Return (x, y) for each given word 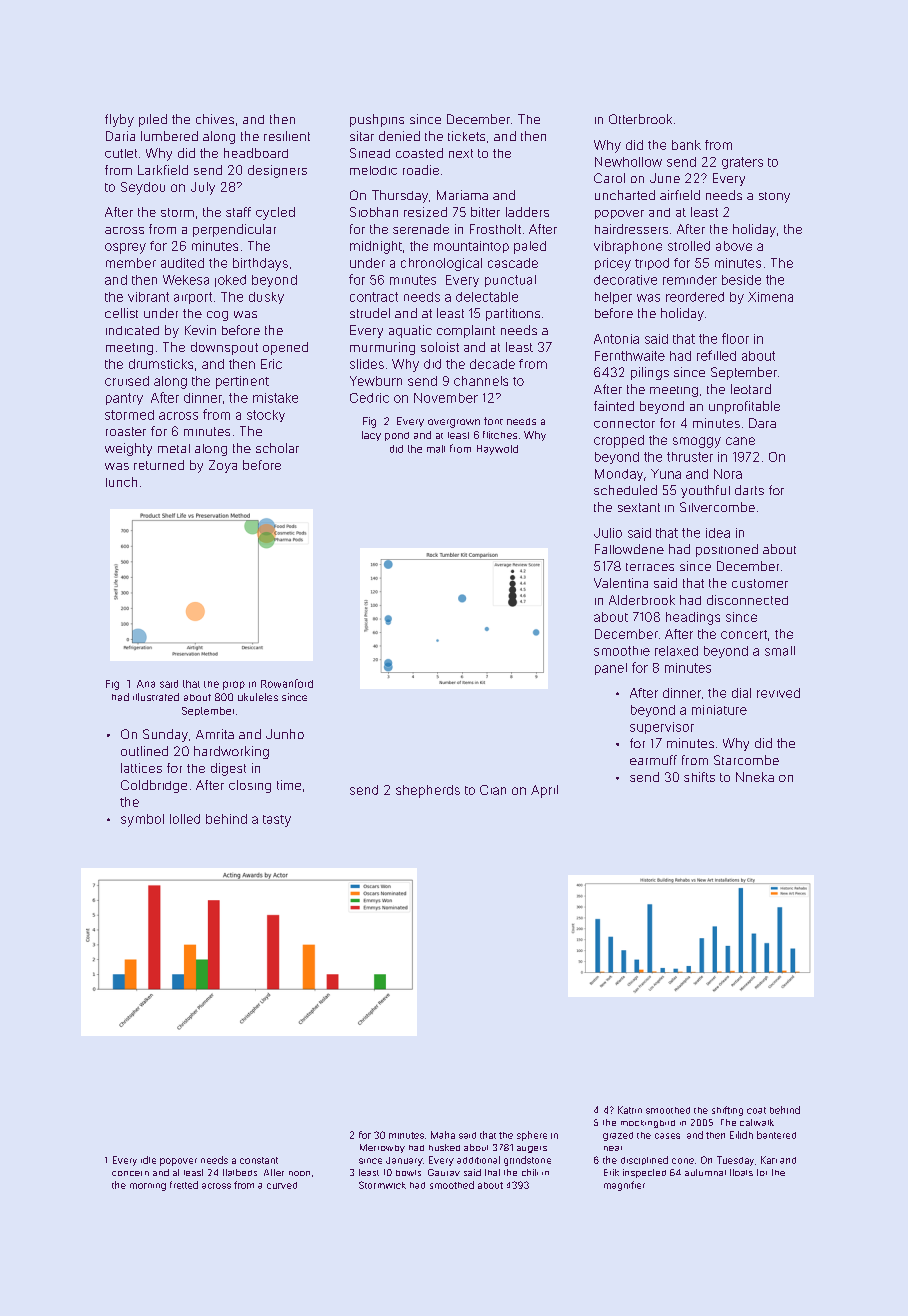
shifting (727, 1111)
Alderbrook (642, 600)
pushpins (377, 120)
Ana (146, 684)
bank (686, 145)
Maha (443, 1135)
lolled (185, 819)
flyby (119, 120)
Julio (608, 533)
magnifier (624, 1186)
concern (130, 1173)
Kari (769, 1160)
